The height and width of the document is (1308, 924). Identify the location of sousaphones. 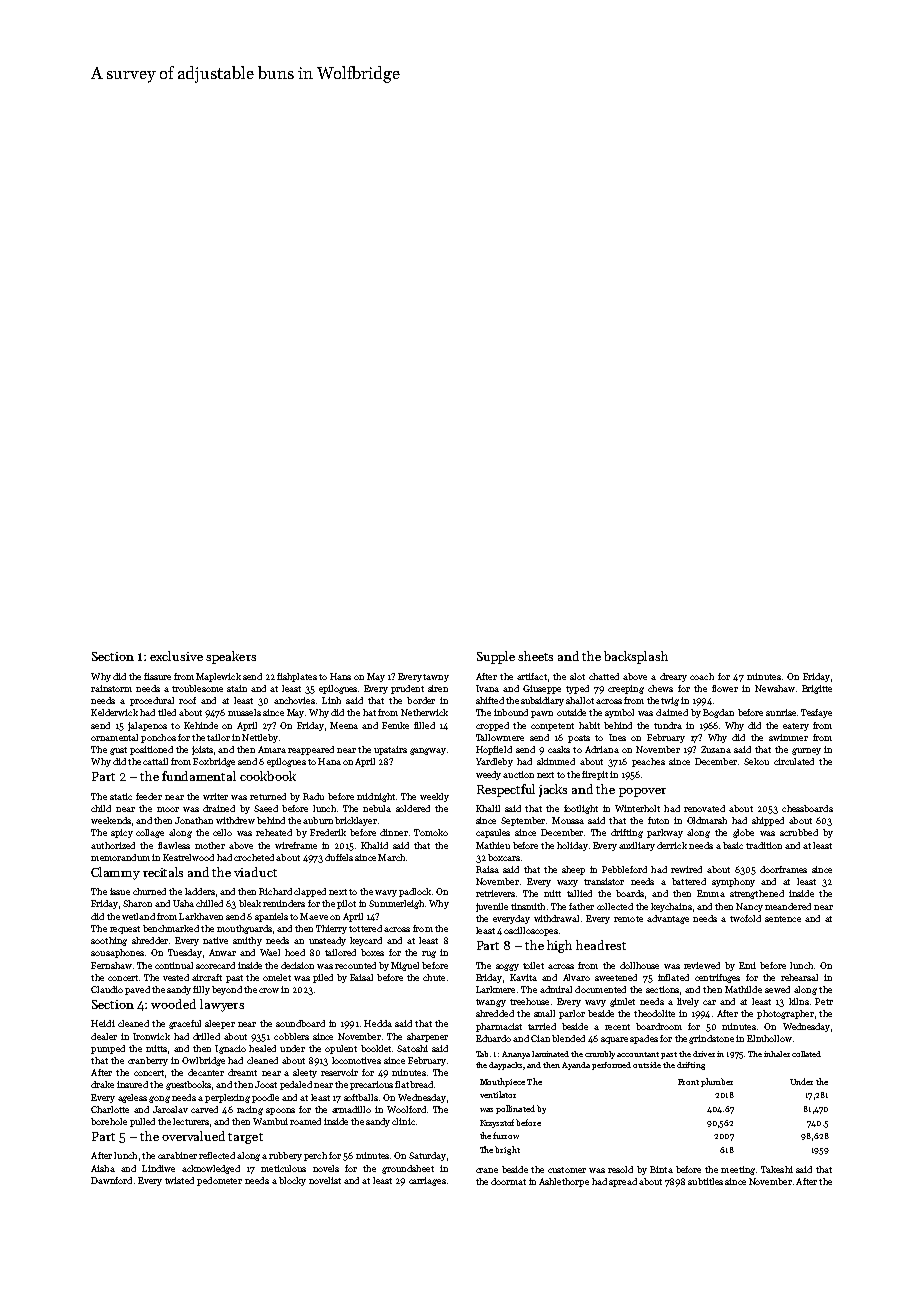
(117, 953).
